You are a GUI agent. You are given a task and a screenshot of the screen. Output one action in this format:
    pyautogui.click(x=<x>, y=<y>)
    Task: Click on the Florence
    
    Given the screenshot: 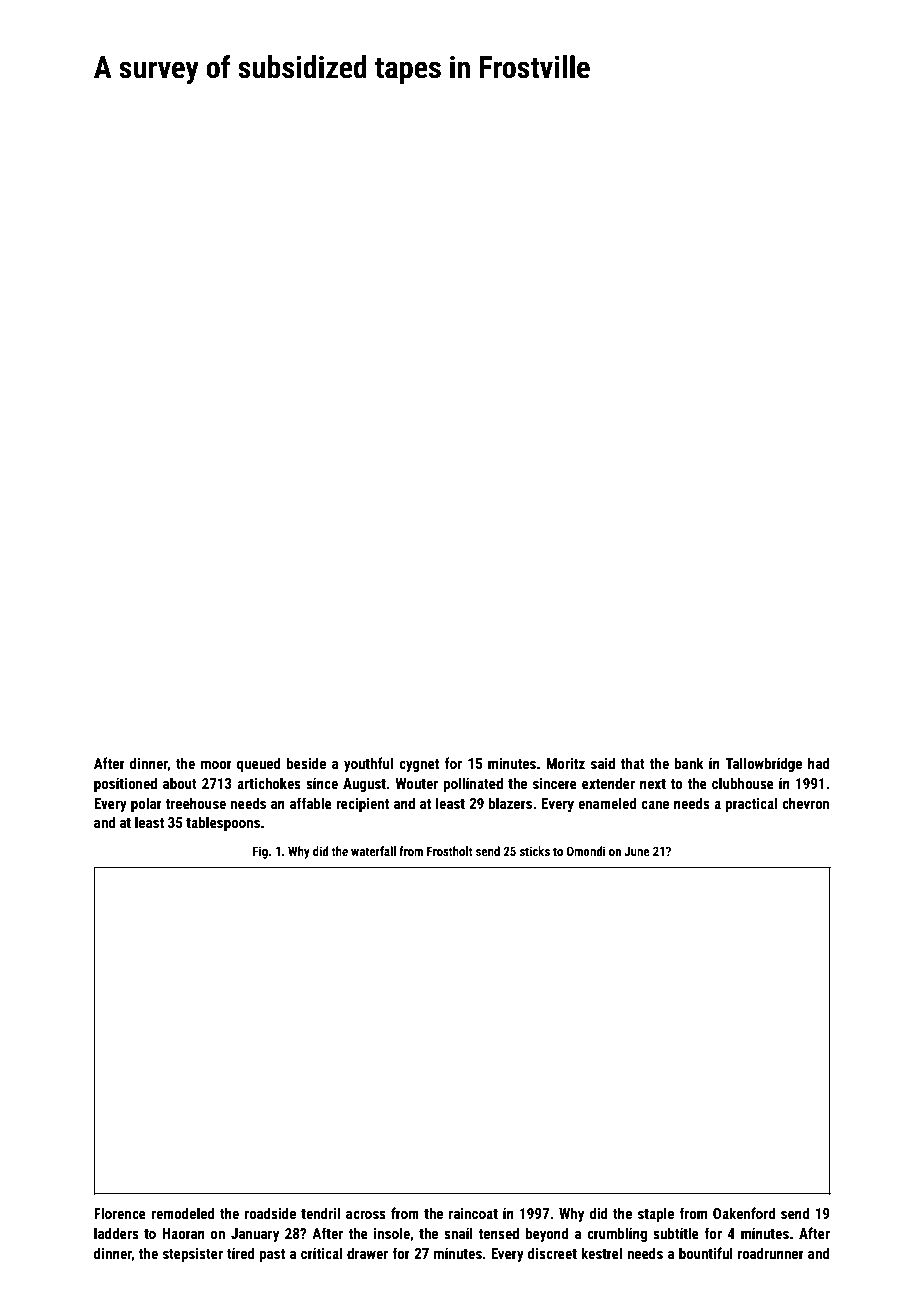 What is the action you would take?
    pyautogui.click(x=120, y=1213)
